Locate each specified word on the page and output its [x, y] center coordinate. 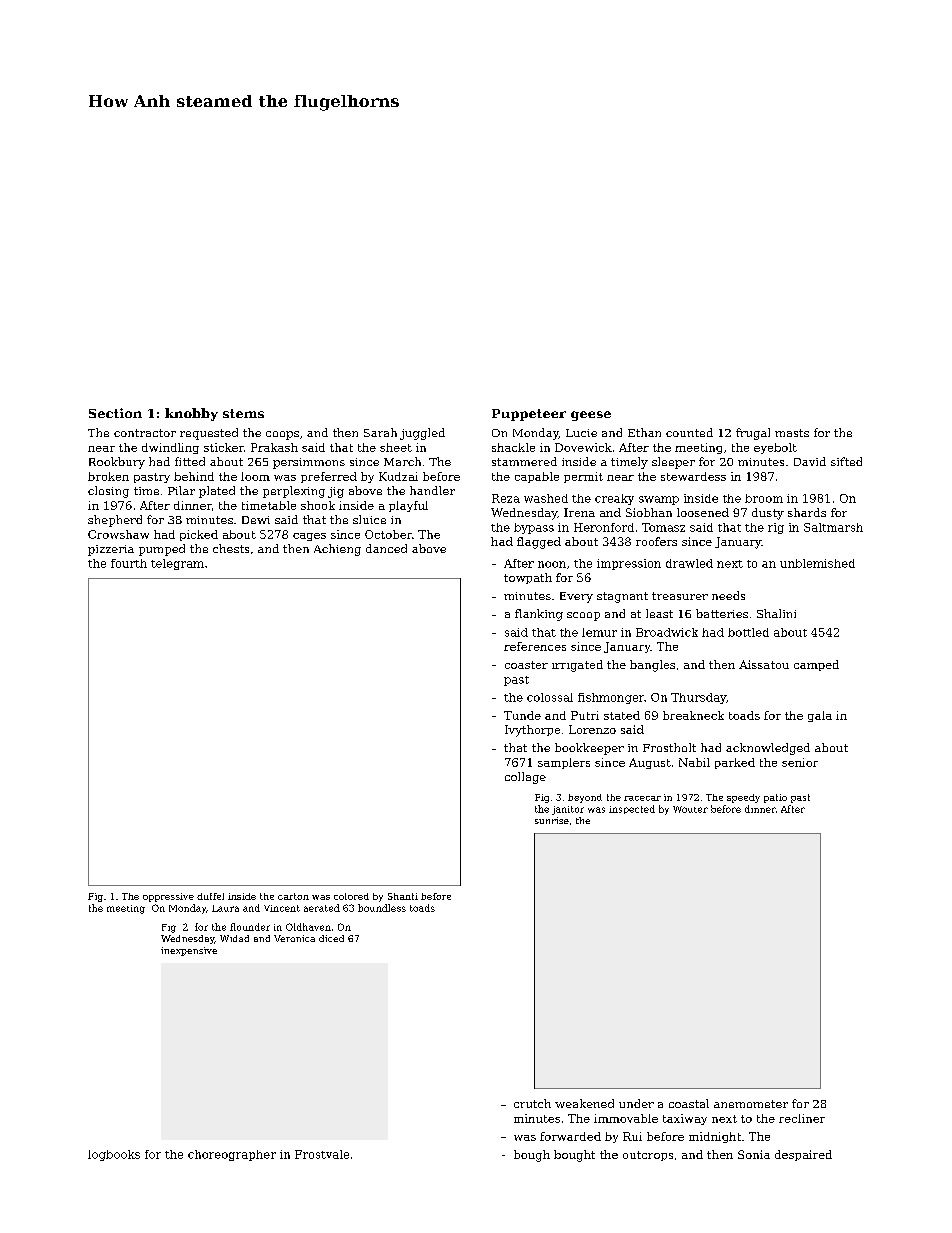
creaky [614, 499]
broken [108, 476]
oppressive [168, 897]
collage [525, 778]
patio [775, 798]
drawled [689, 563]
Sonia [754, 1154]
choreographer [232, 1155]
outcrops [648, 1156]
